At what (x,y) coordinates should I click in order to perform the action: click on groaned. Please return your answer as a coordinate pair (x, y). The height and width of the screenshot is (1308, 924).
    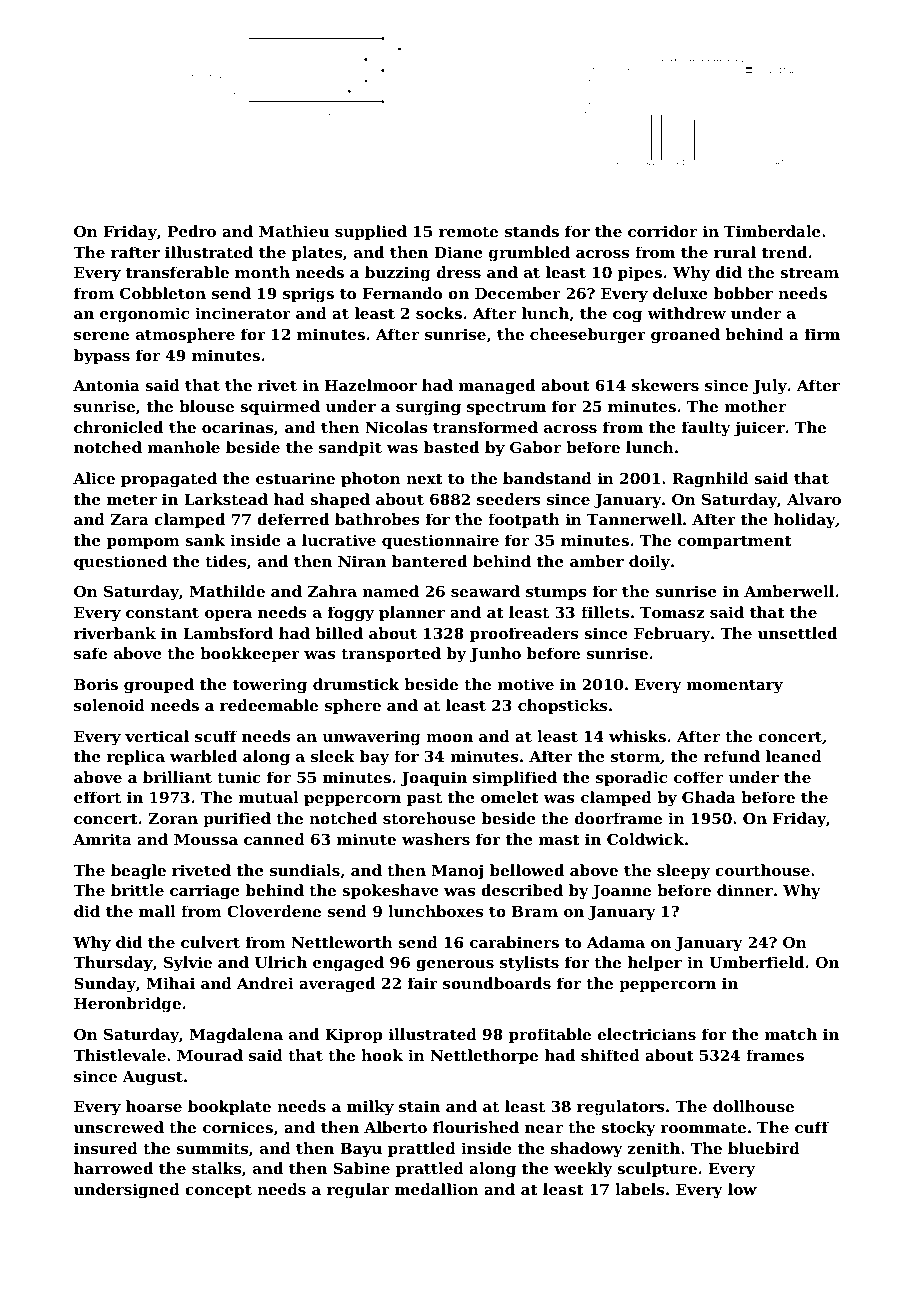
    Looking at the image, I should click on (685, 336).
